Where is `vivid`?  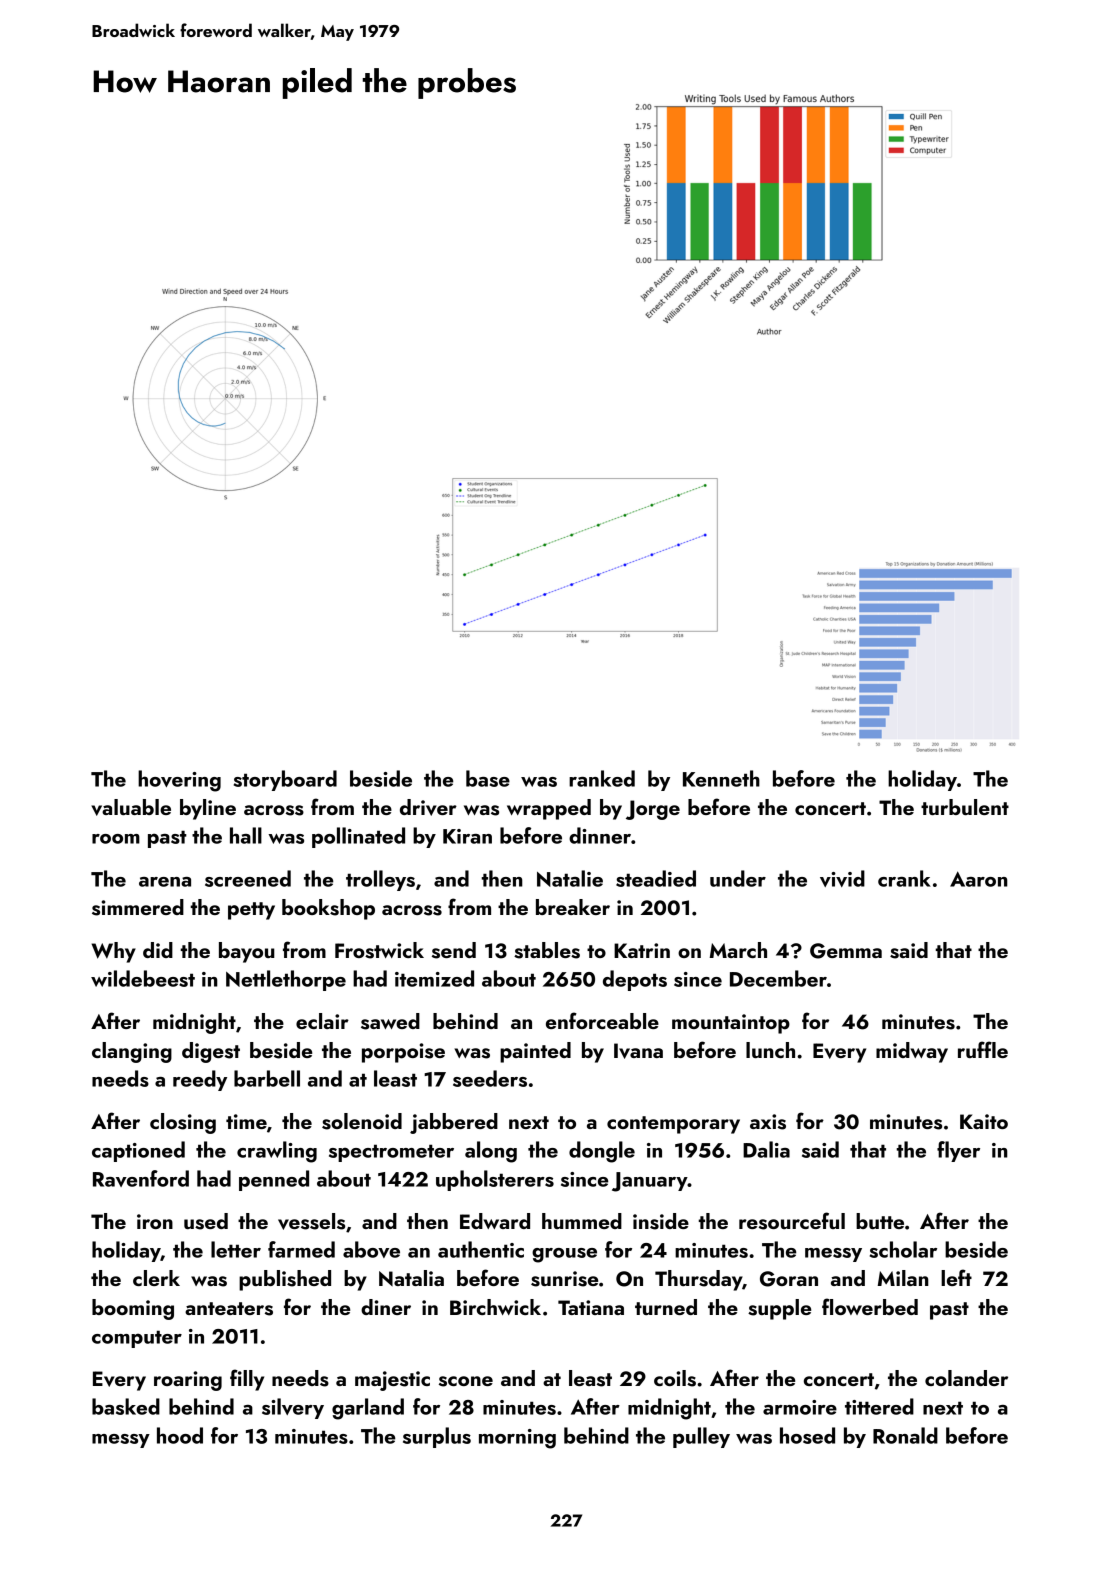
vivid is located at coordinates (842, 878).
